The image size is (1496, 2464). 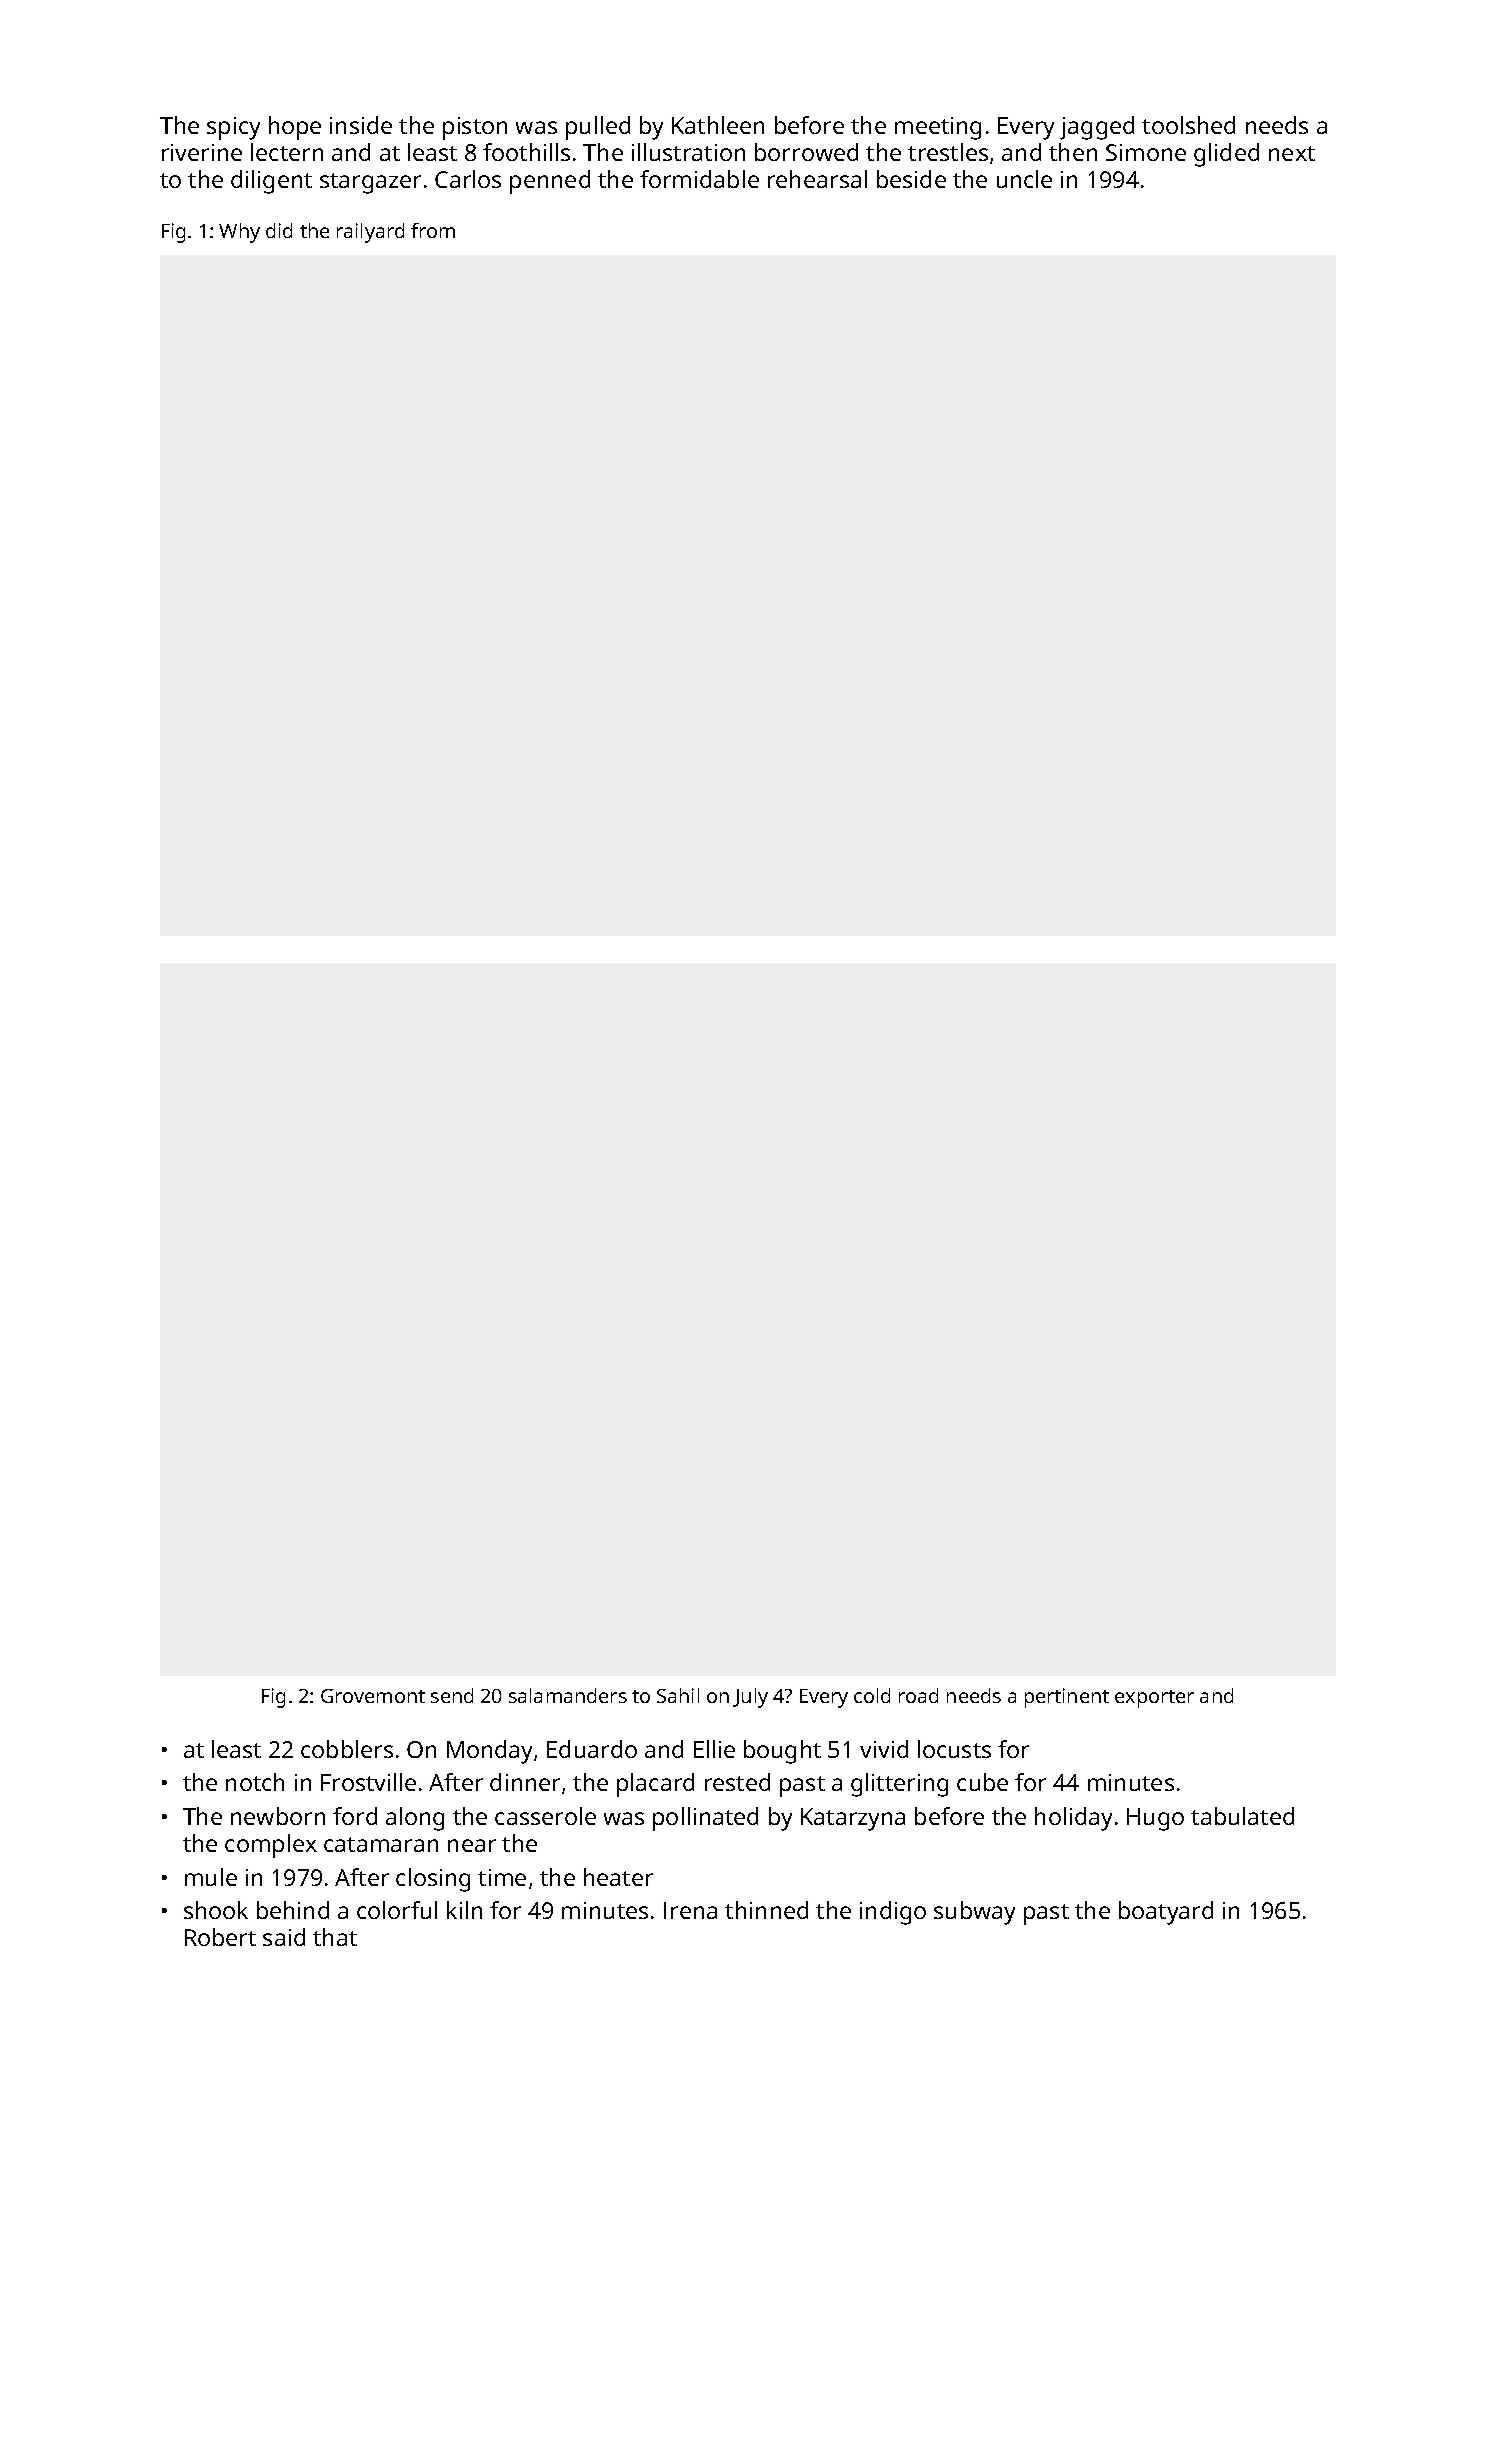 What do you see at coordinates (373, 1696) in the page?
I see `Grovemont` at bounding box center [373, 1696].
